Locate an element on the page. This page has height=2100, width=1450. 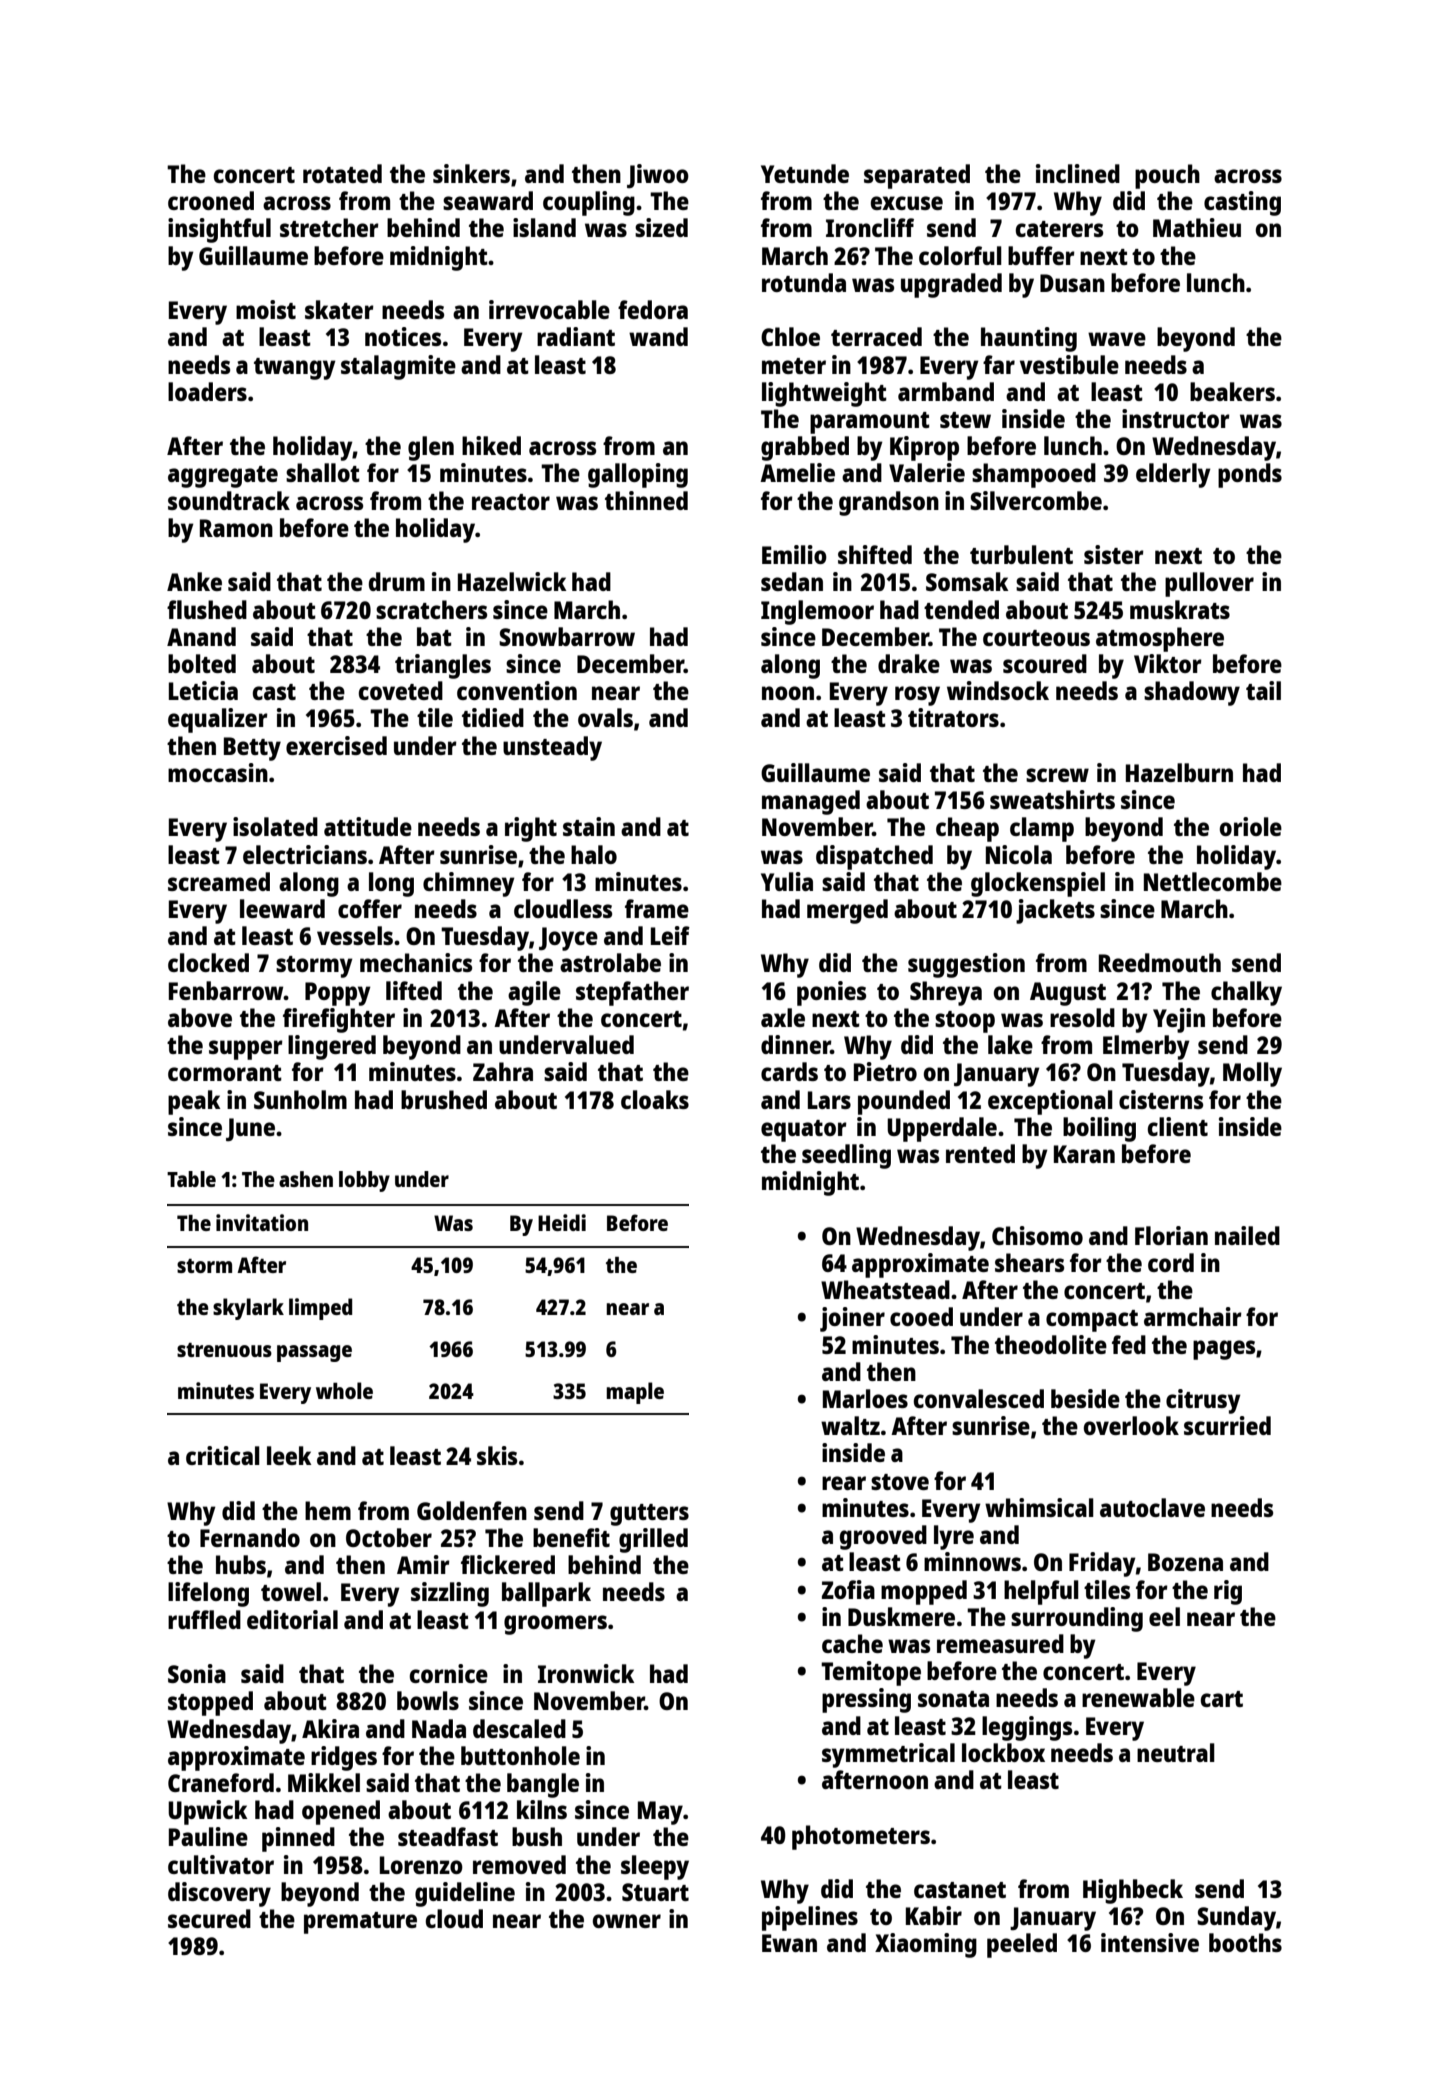
Marloes is located at coordinates (865, 1398).
